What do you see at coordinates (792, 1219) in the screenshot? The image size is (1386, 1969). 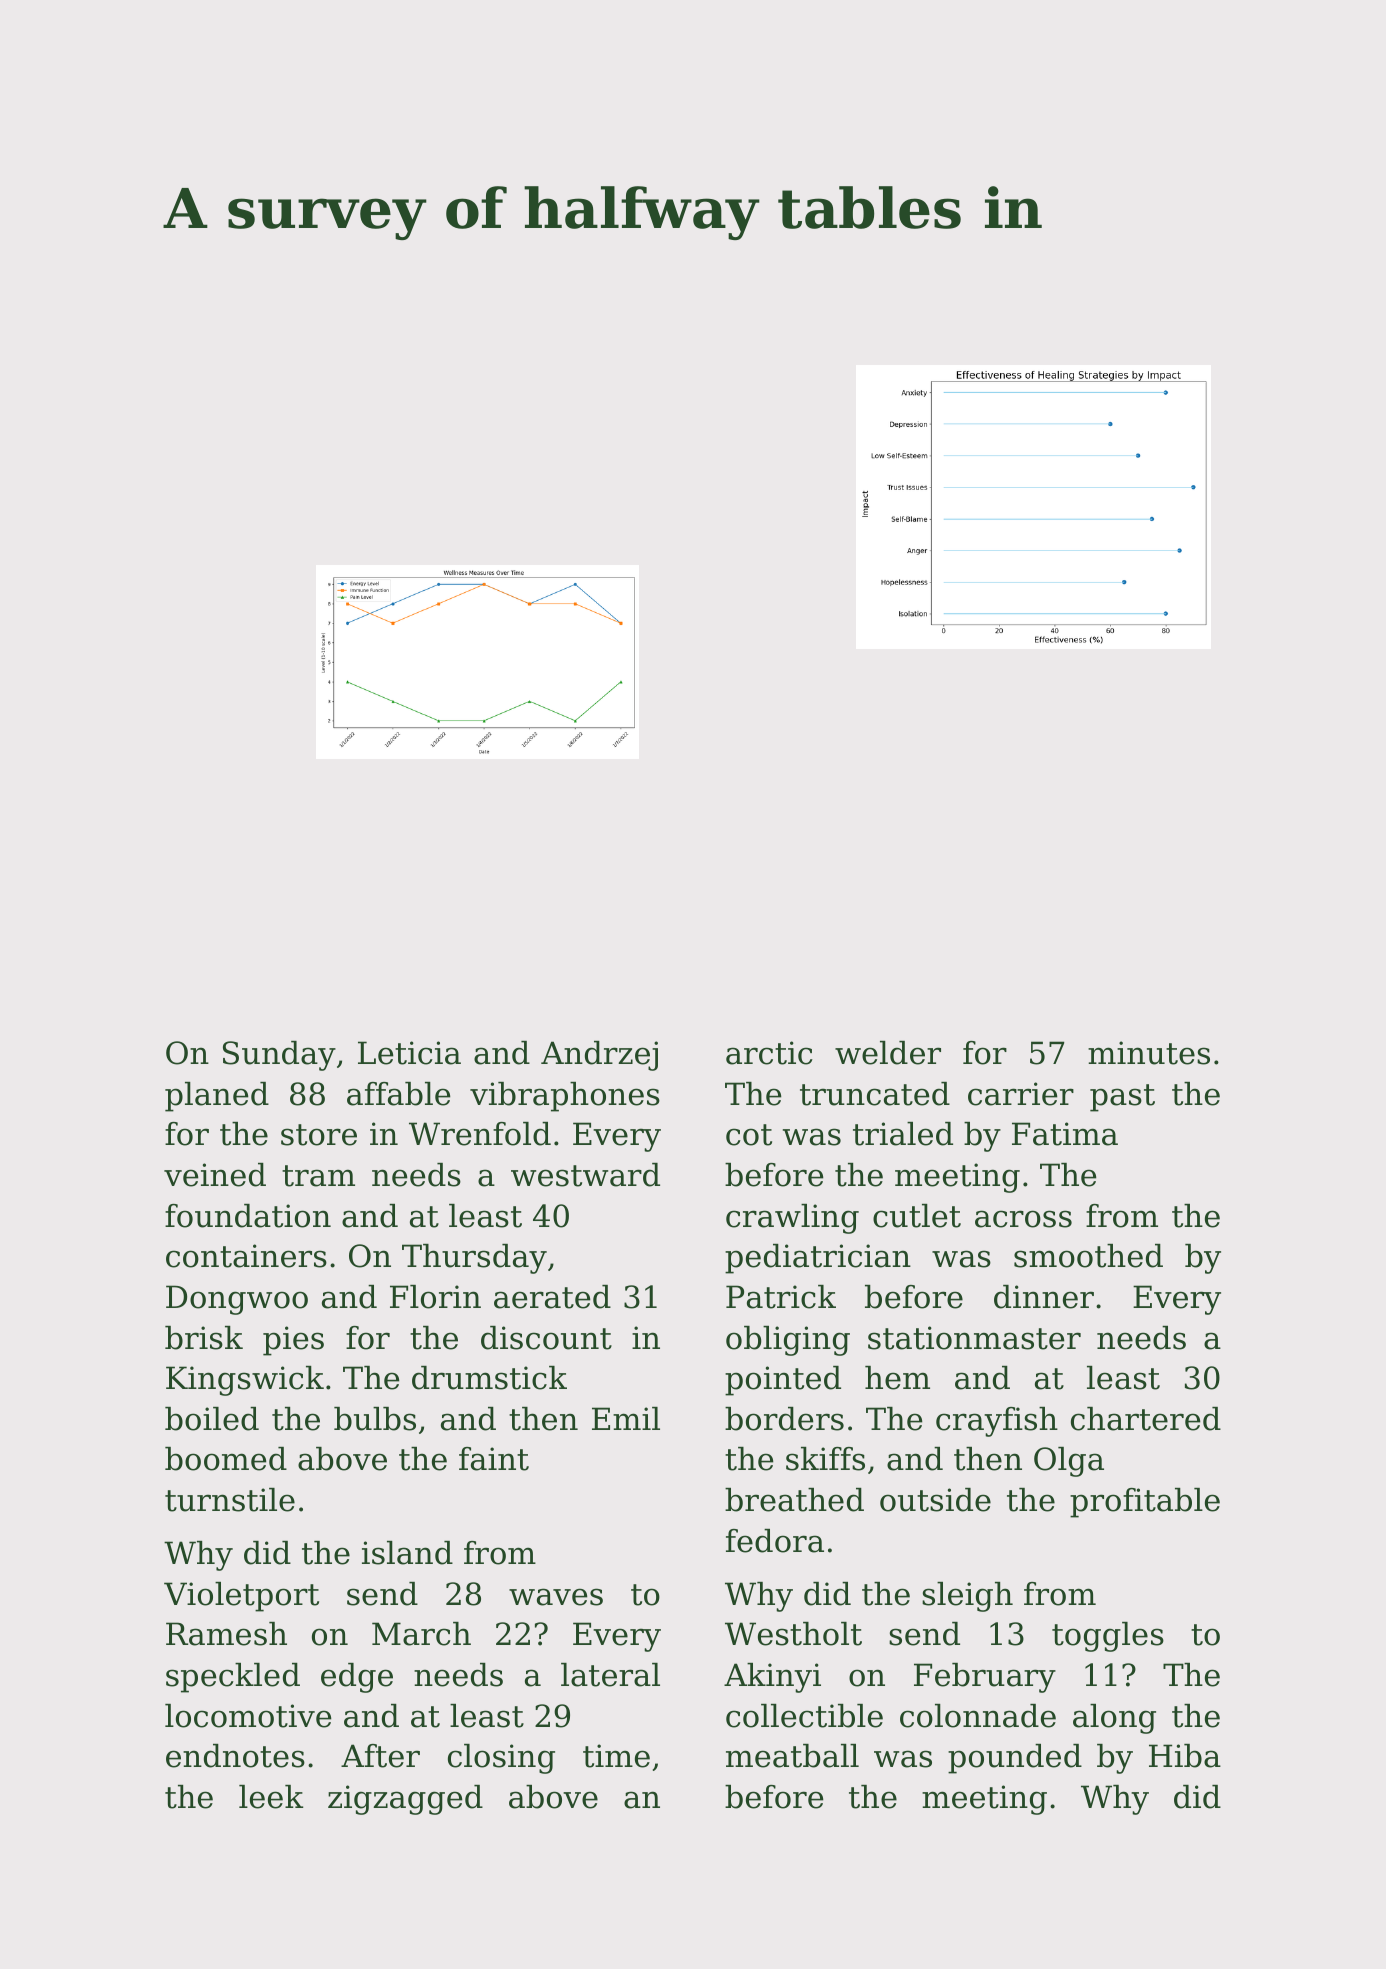 I see `crawling` at bounding box center [792, 1219].
